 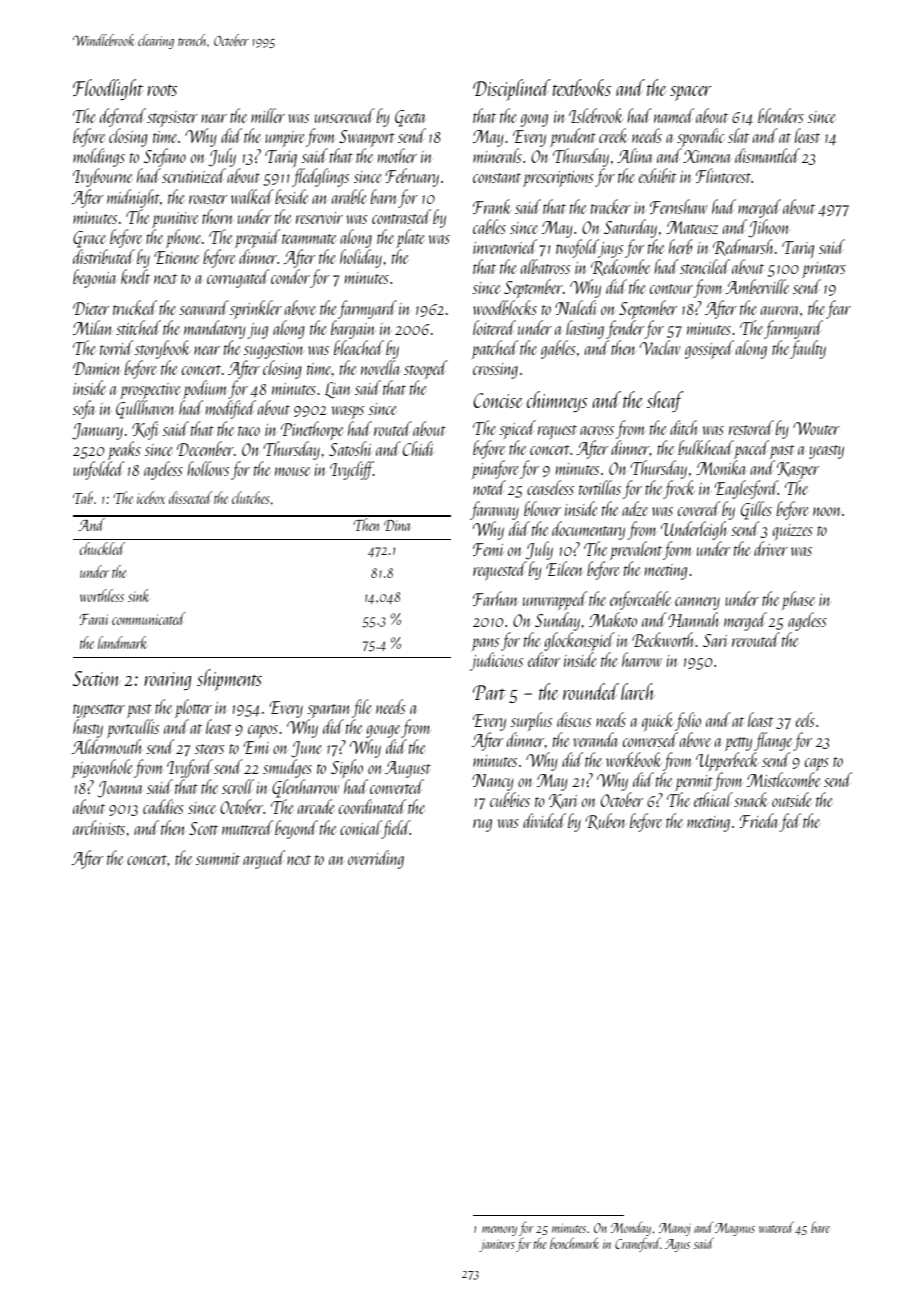 I want to click on roots, so click(x=162, y=90).
